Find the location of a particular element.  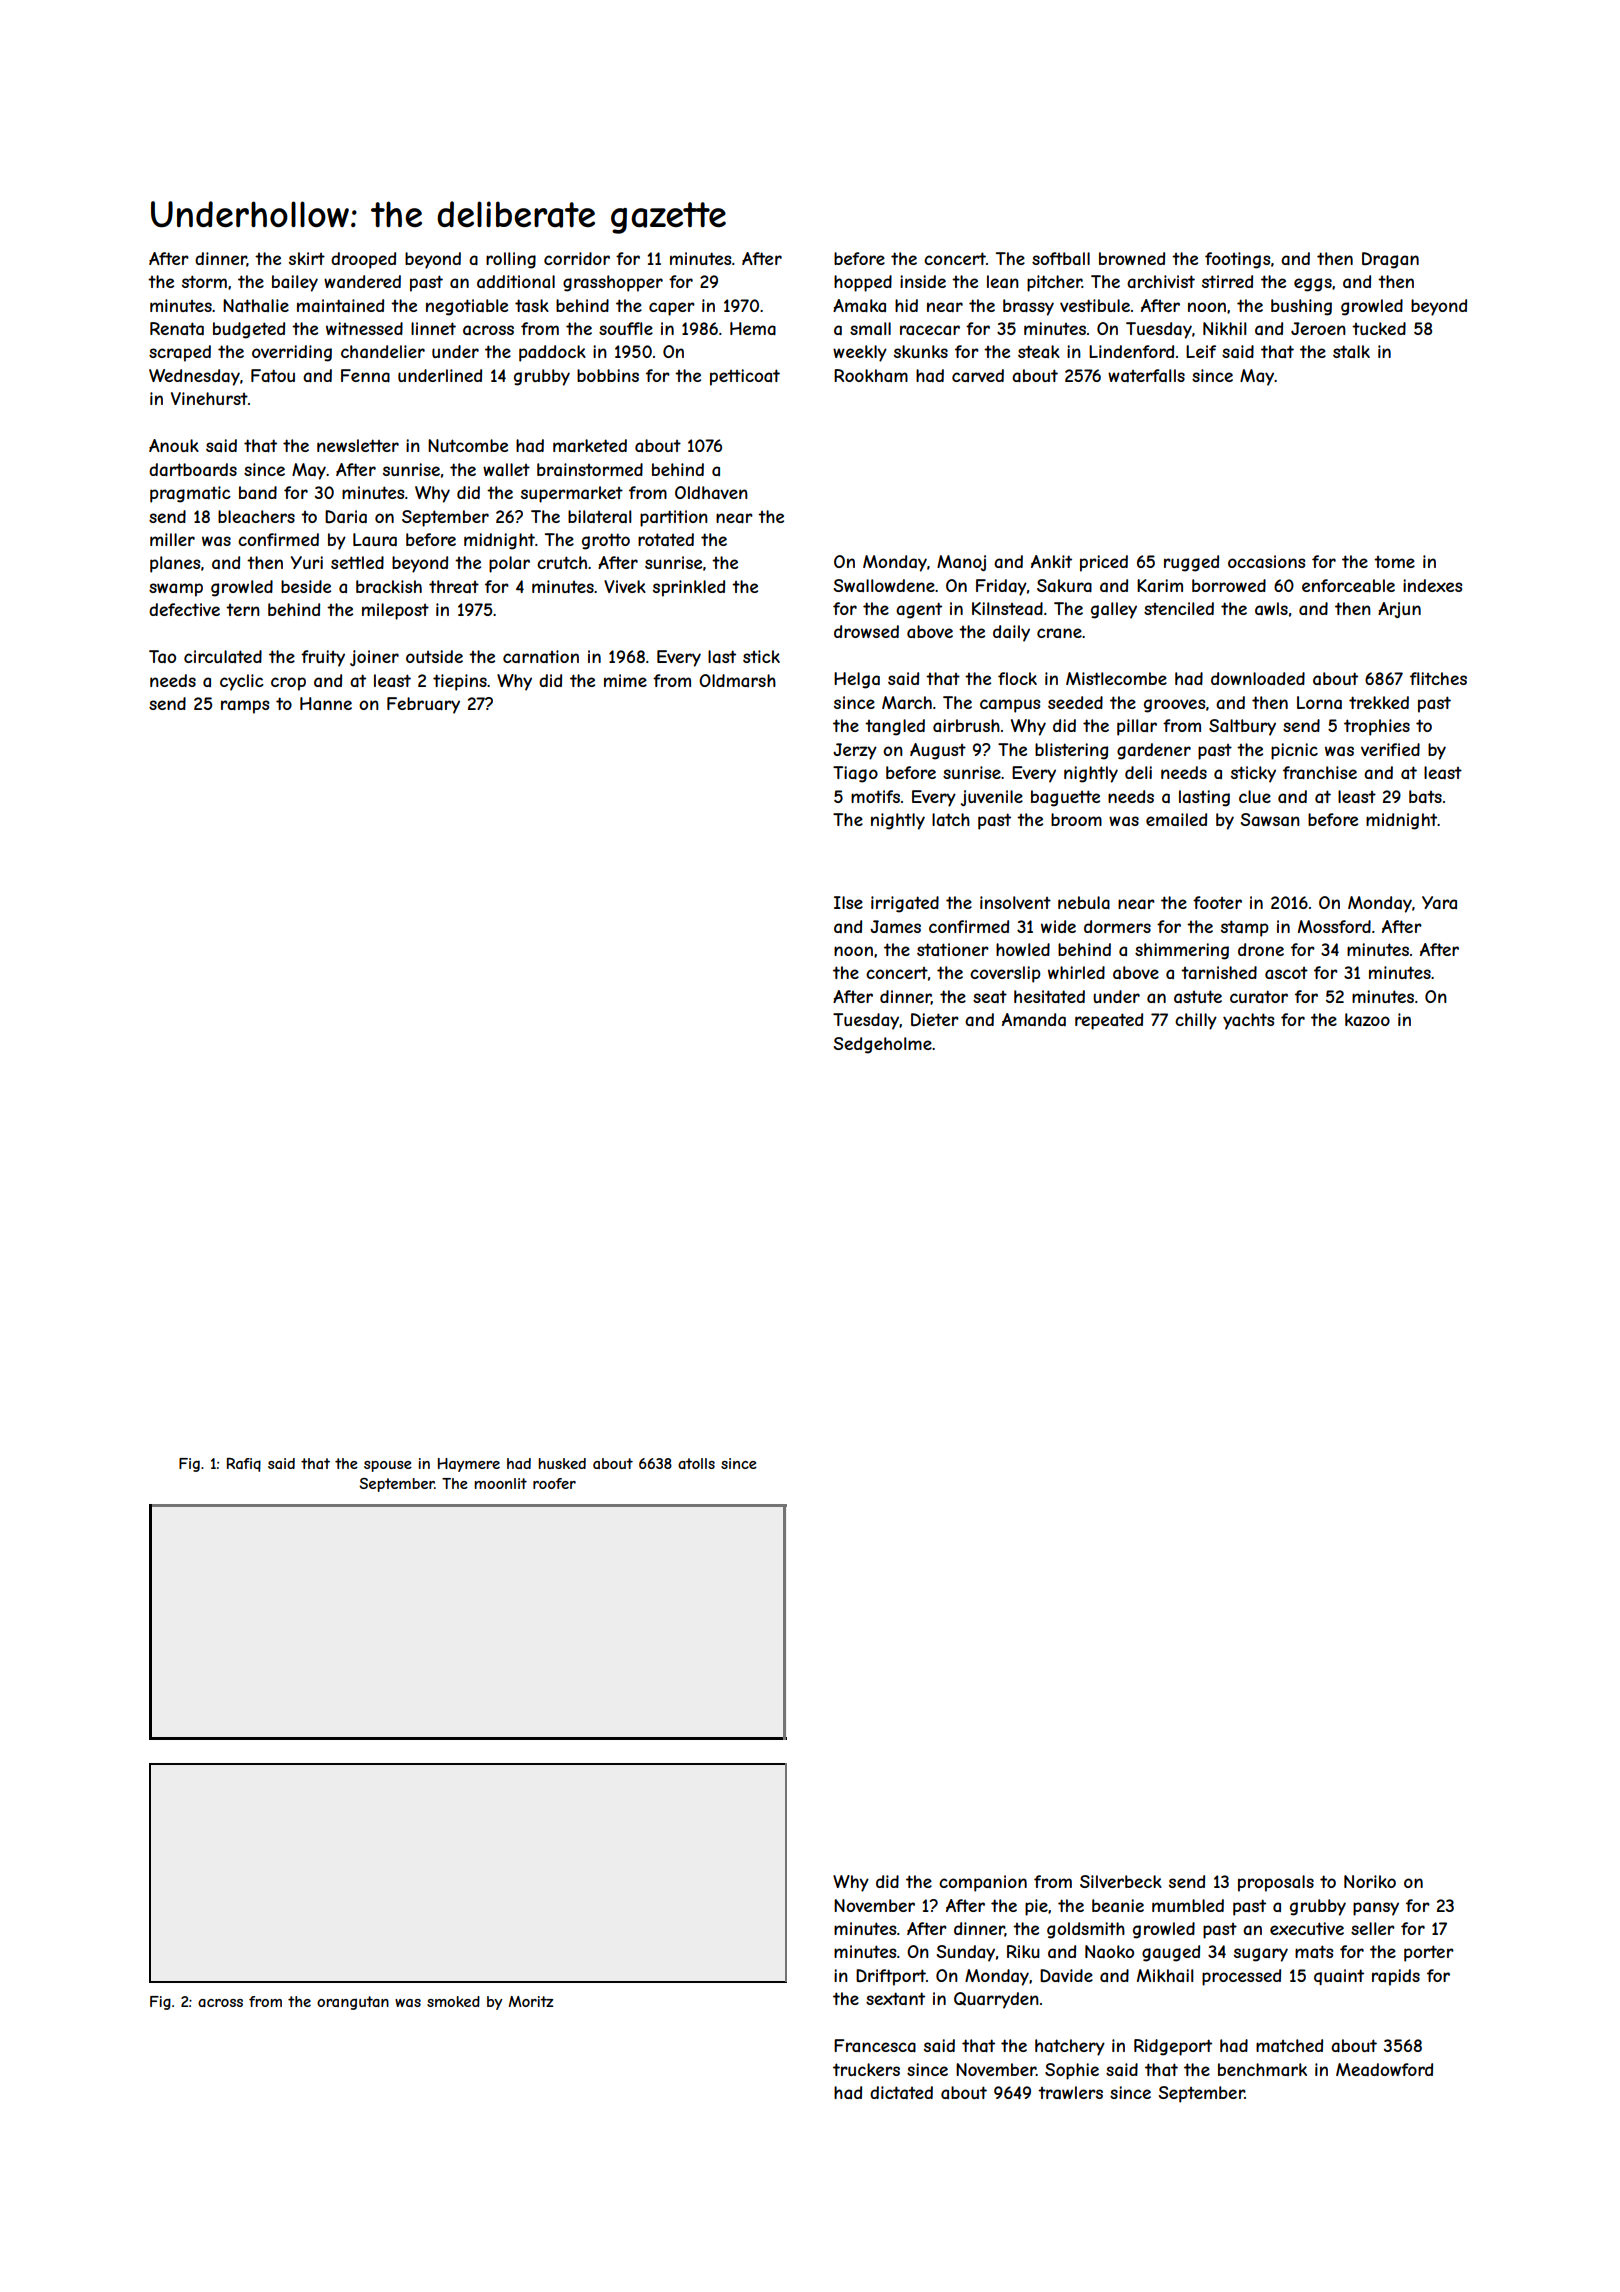

orangutan is located at coordinates (353, 2003).
